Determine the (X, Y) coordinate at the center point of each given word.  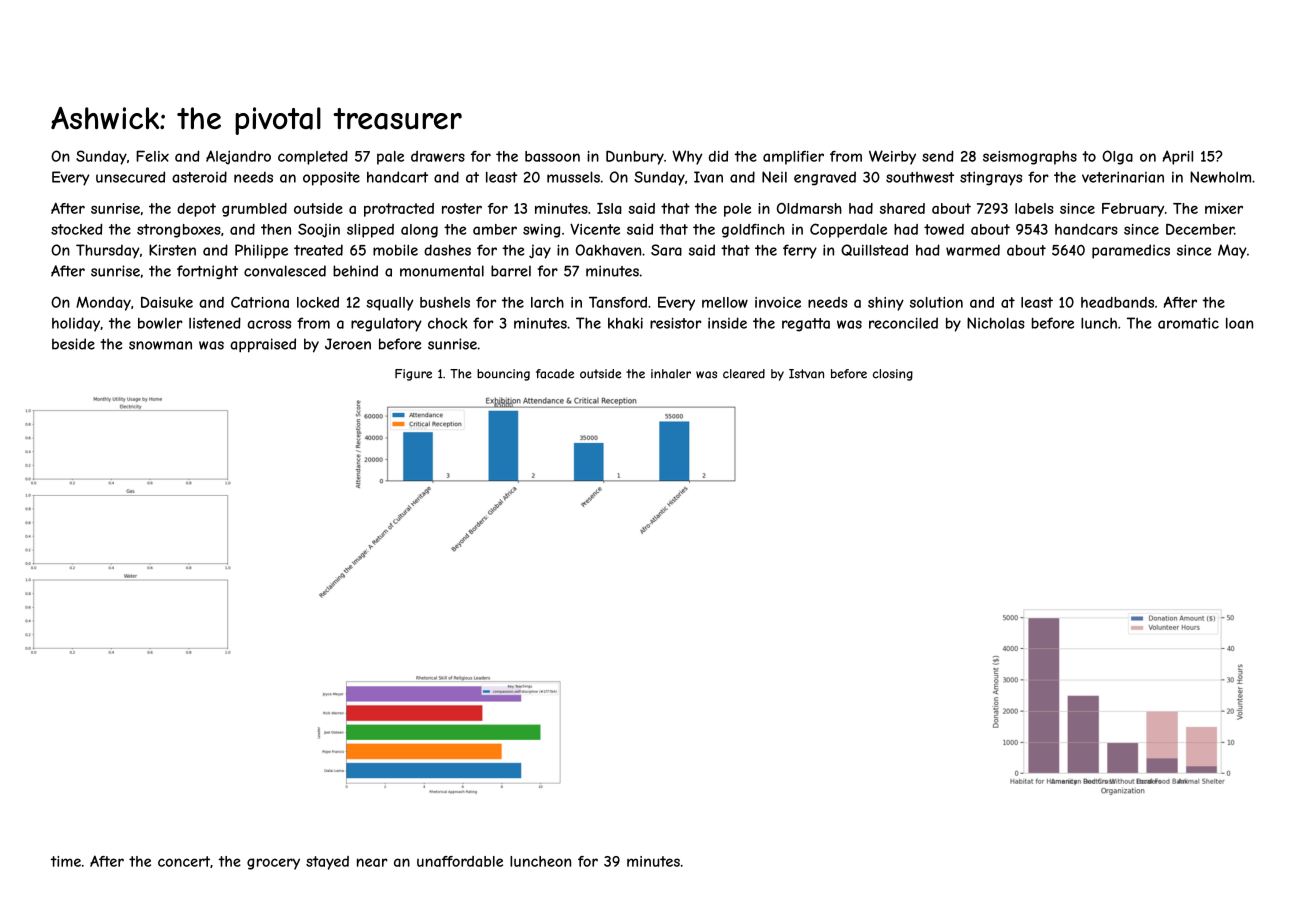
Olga (1117, 157)
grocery (273, 864)
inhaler (671, 374)
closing (893, 375)
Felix (152, 156)
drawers (438, 156)
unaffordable (460, 861)
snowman (160, 345)
